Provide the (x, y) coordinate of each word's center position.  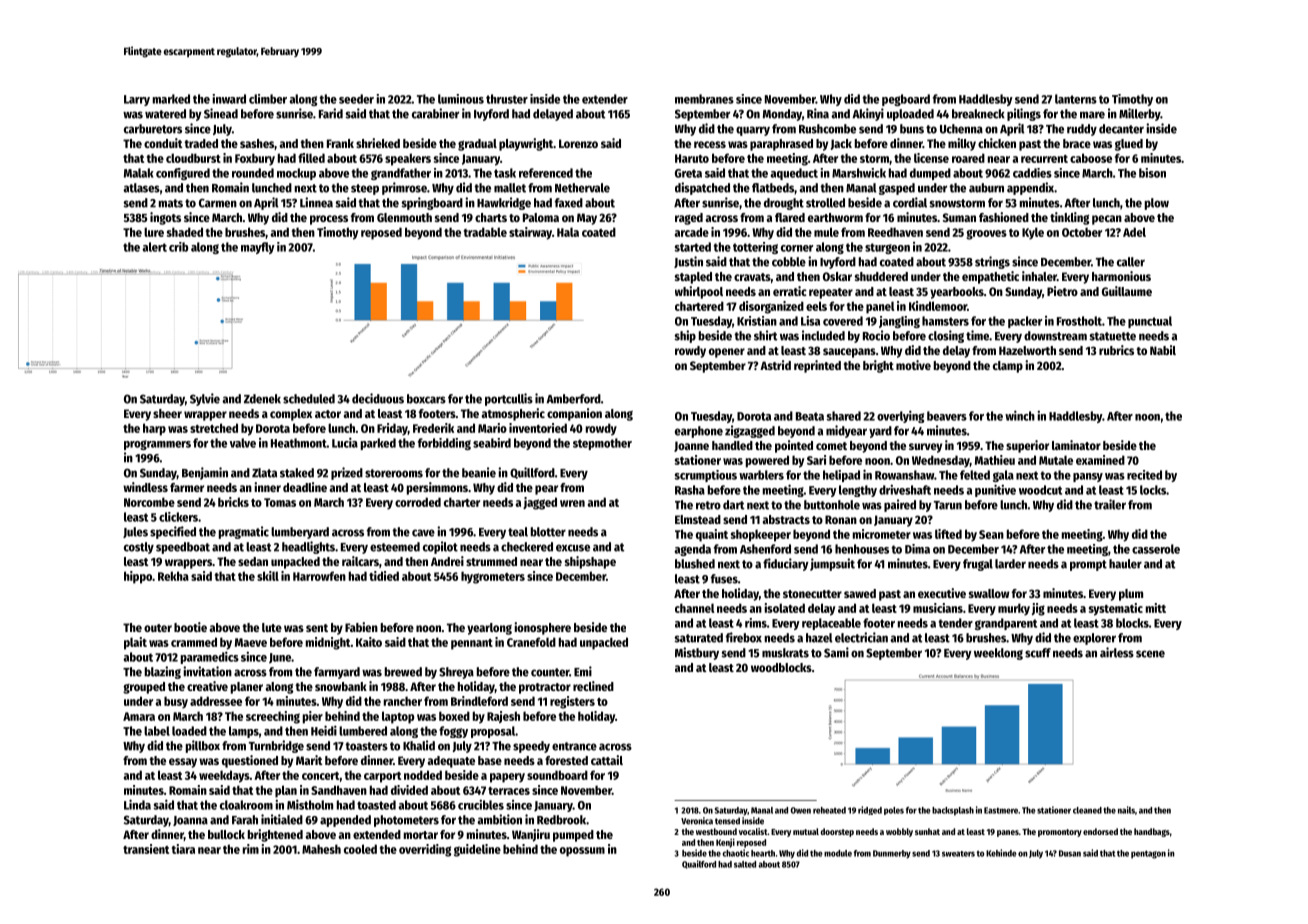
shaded (185, 232)
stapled (693, 278)
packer (1025, 322)
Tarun (948, 505)
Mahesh (321, 849)
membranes (704, 99)
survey (925, 448)
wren (572, 503)
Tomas (280, 502)
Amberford (573, 399)
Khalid (419, 745)
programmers (157, 445)
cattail (607, 760)
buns (912, 129)
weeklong (998, 654)
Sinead (221, 113)
